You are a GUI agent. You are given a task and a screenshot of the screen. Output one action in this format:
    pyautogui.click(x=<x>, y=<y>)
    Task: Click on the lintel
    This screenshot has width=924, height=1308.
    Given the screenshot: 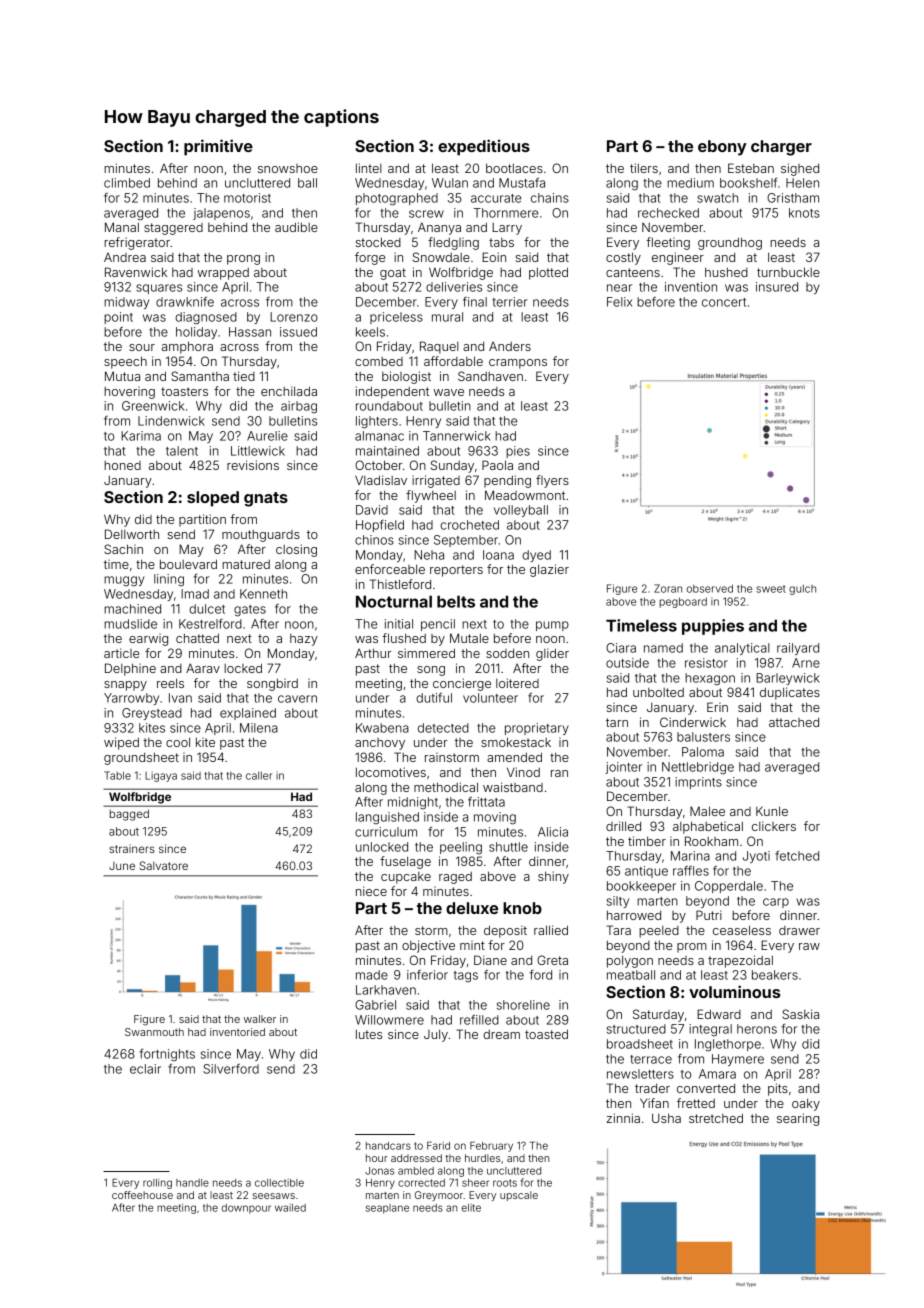 What is the action you would take?
    pyautogui.click(x=369, y=168)
